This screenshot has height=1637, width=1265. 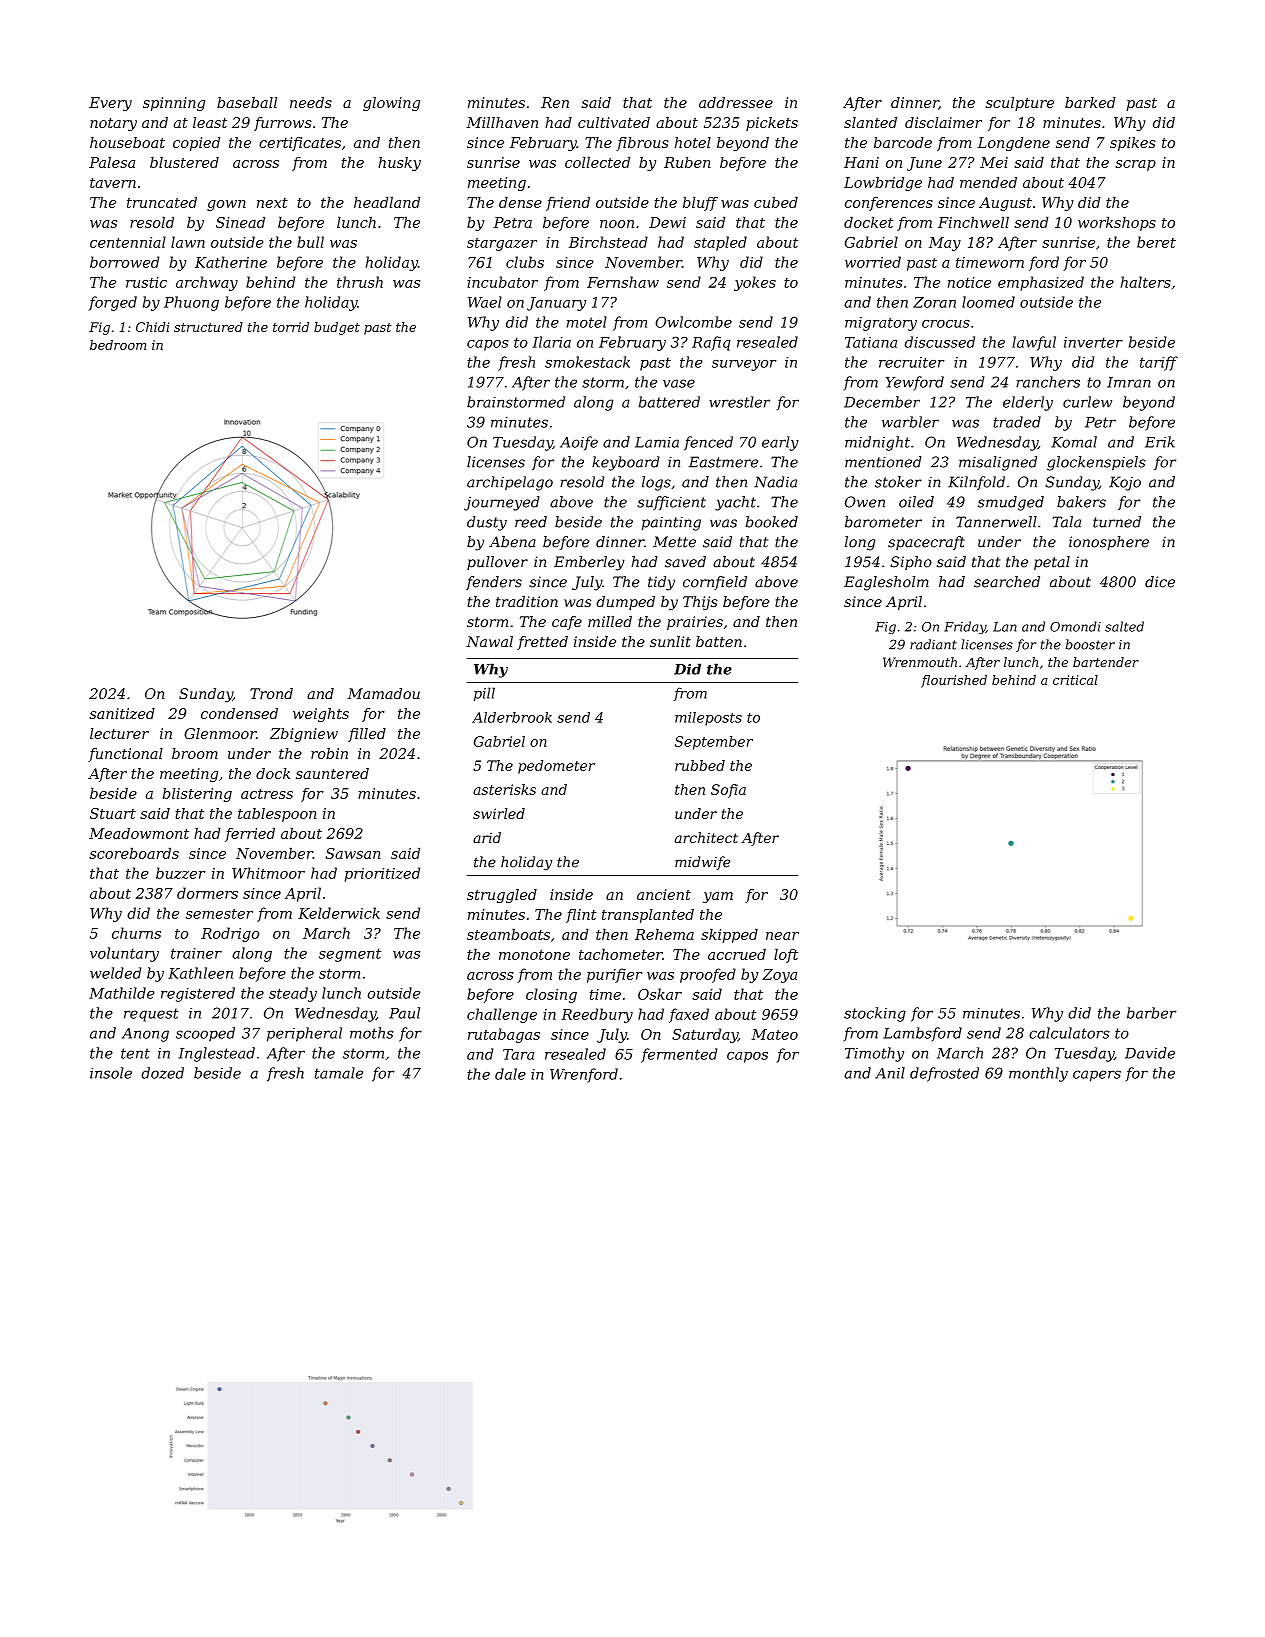 I want to click on collected, so click(x=597, y=162).
